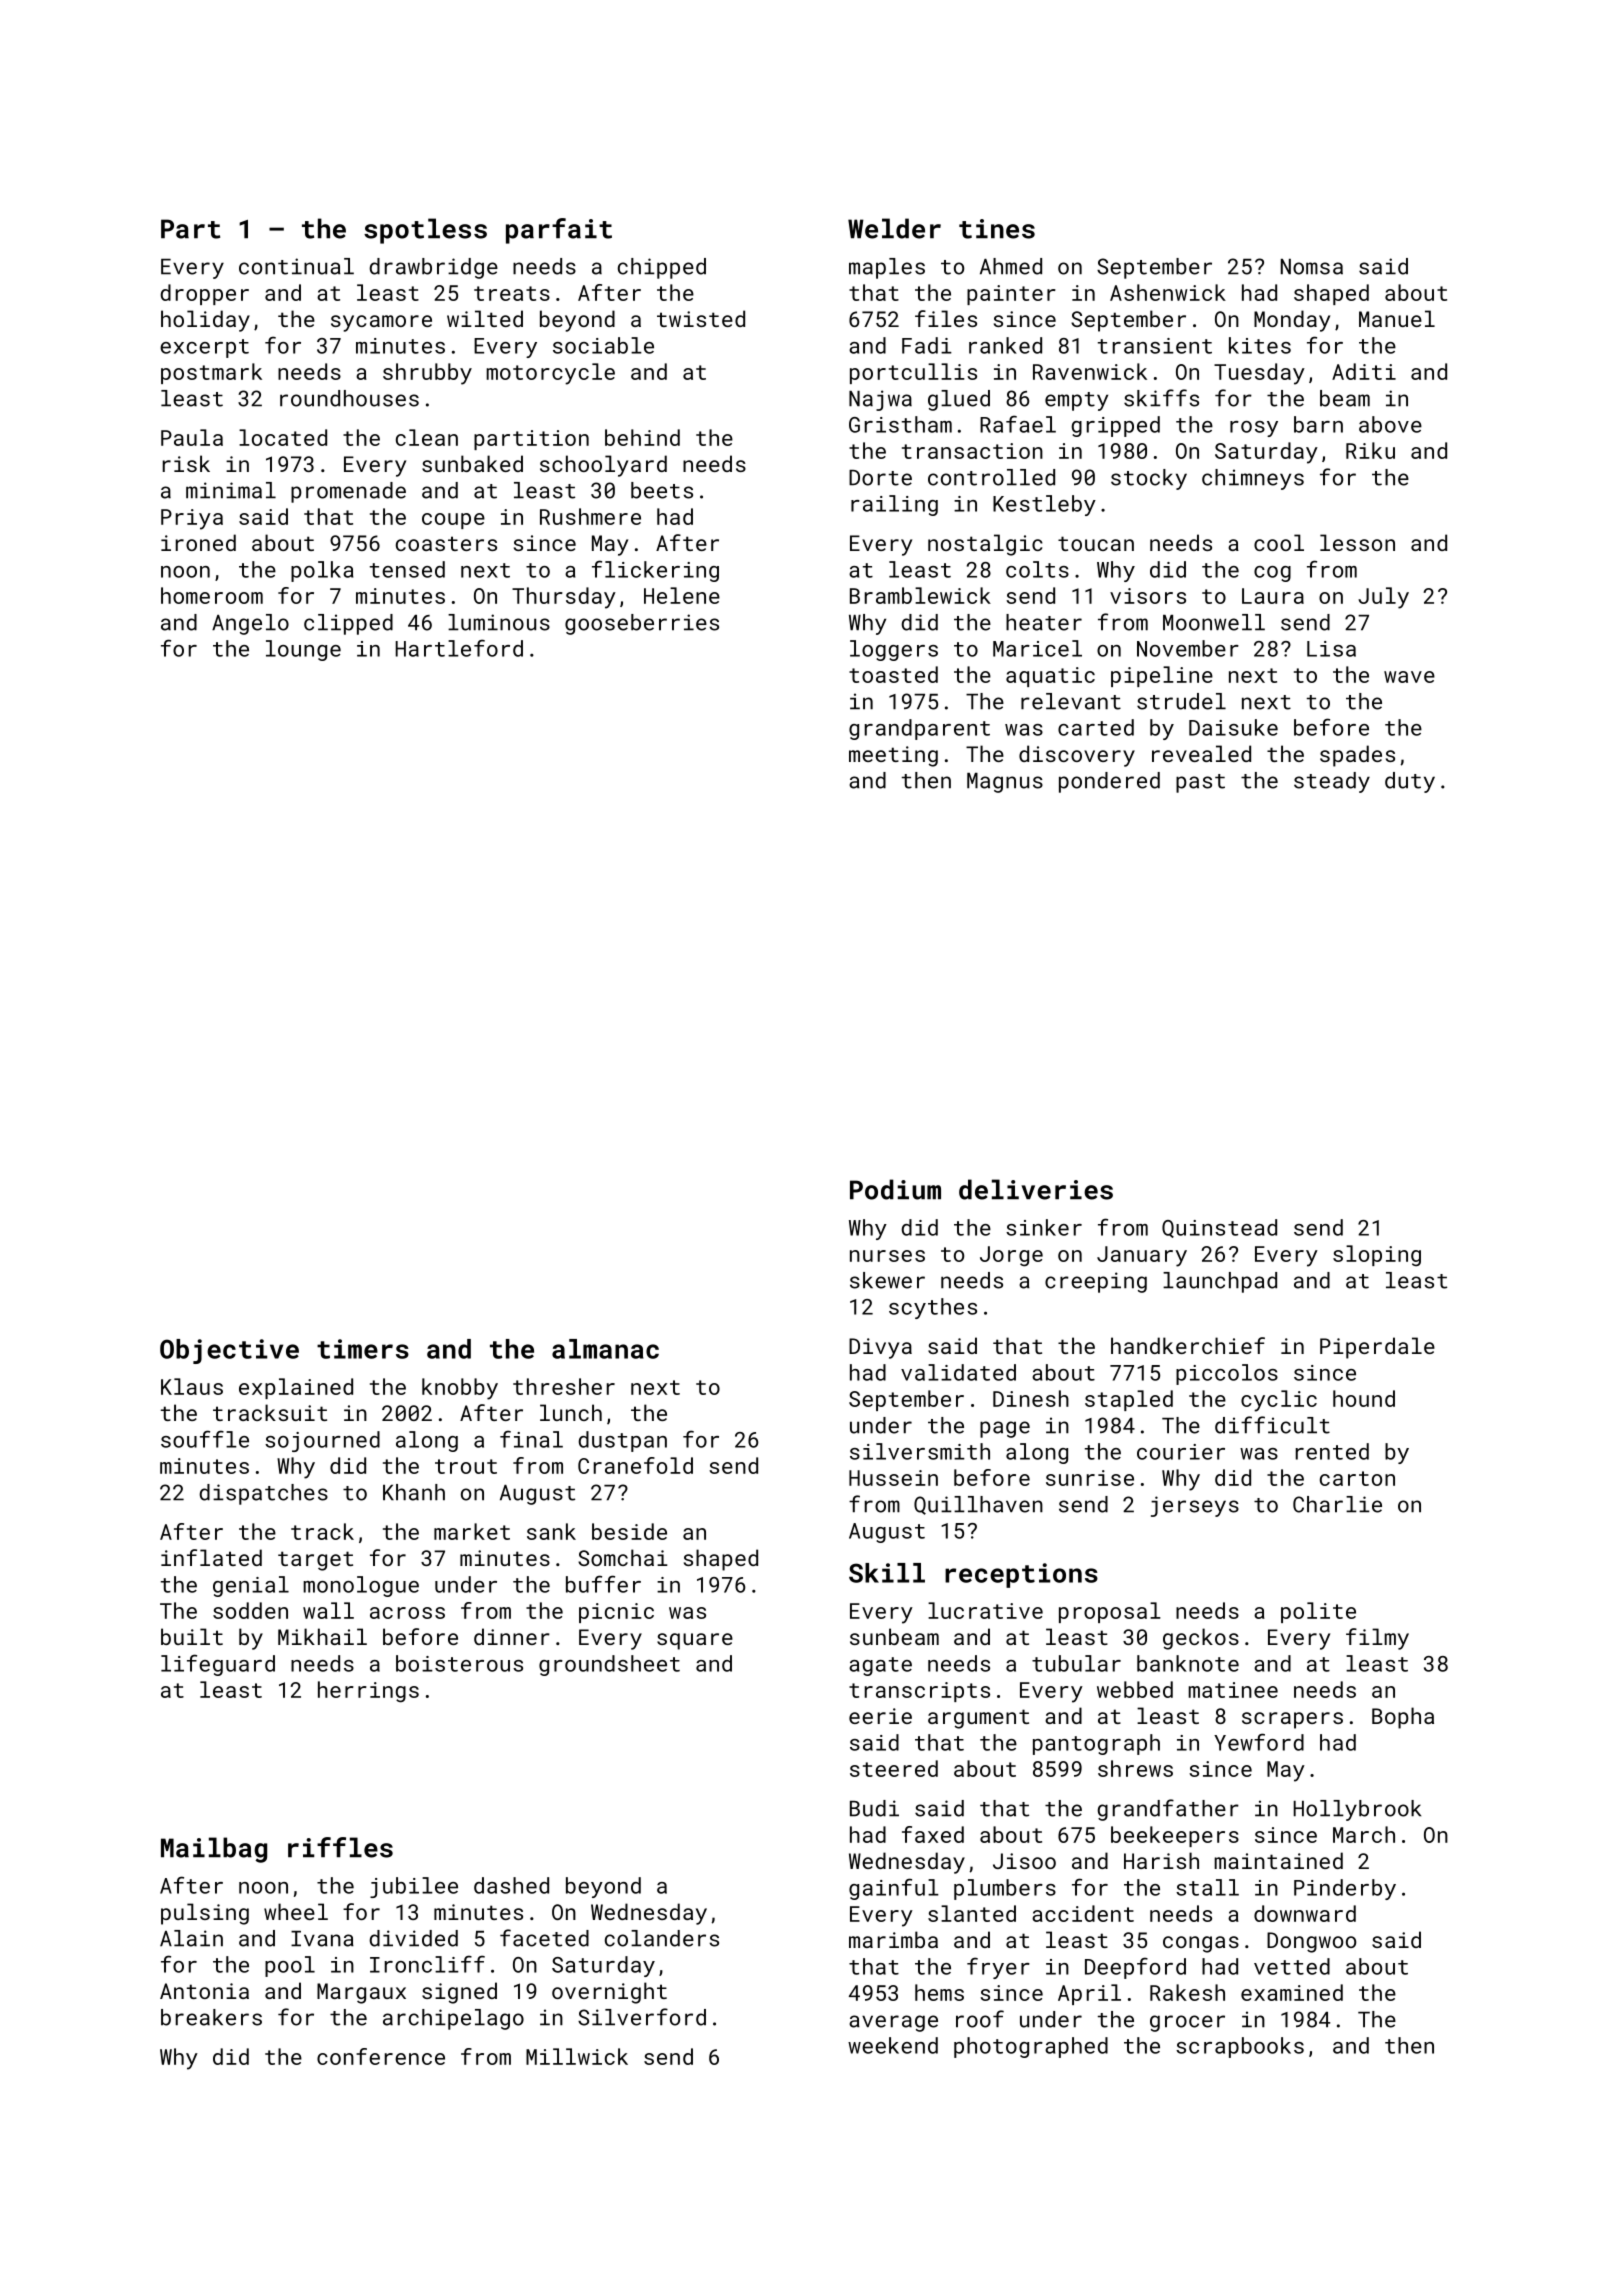  I want to click on steady, so click(1332, 782).
